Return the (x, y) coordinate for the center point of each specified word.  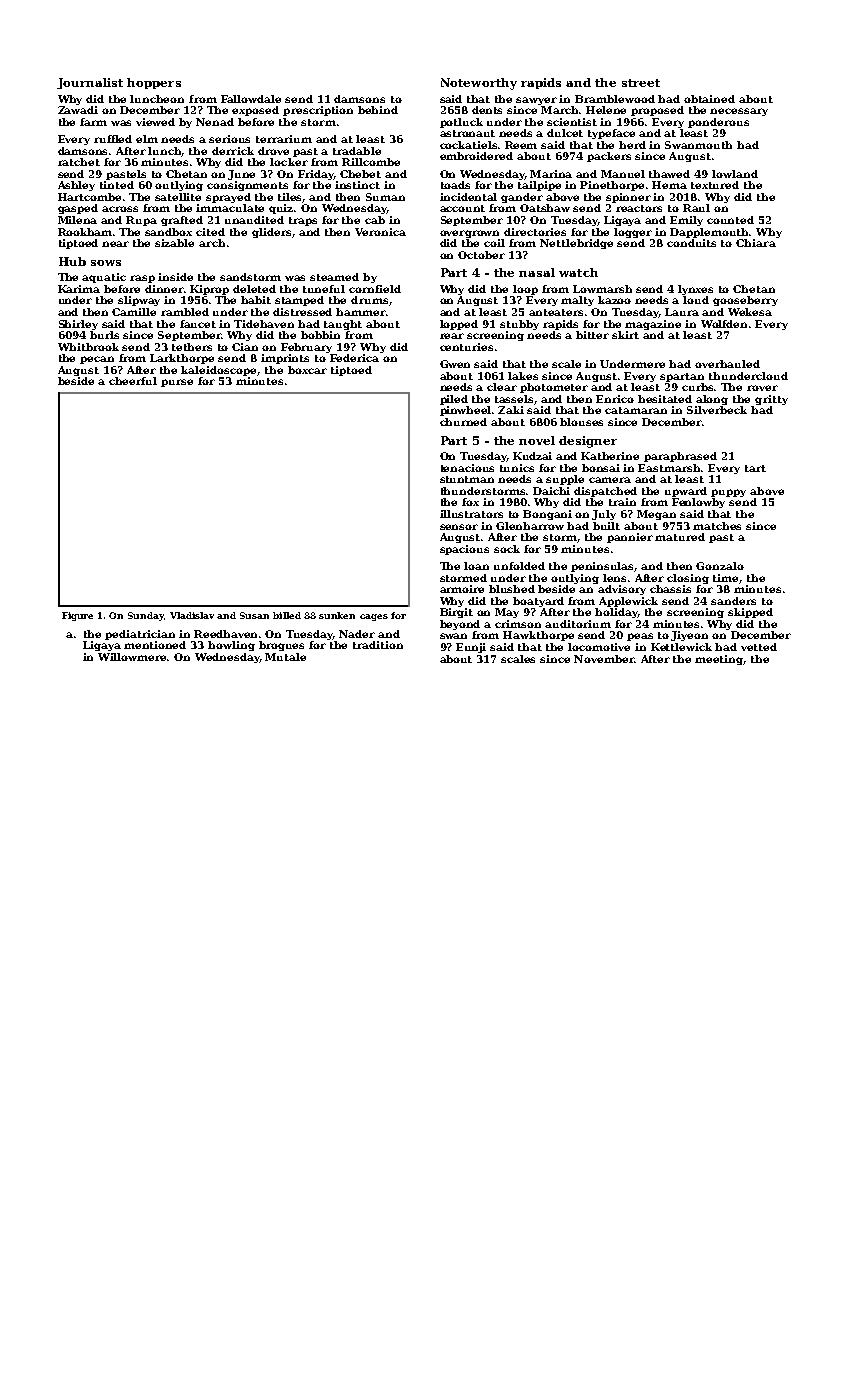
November (604, 659)
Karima (79, 289)
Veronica (380, 232)
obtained (709, 99)
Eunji (471, 648)
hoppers (154, 83)
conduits (691, 243)
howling (231, 646)
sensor (459, 527)
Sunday (146, 616)
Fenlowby (698, 503)
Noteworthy (479, 84)
